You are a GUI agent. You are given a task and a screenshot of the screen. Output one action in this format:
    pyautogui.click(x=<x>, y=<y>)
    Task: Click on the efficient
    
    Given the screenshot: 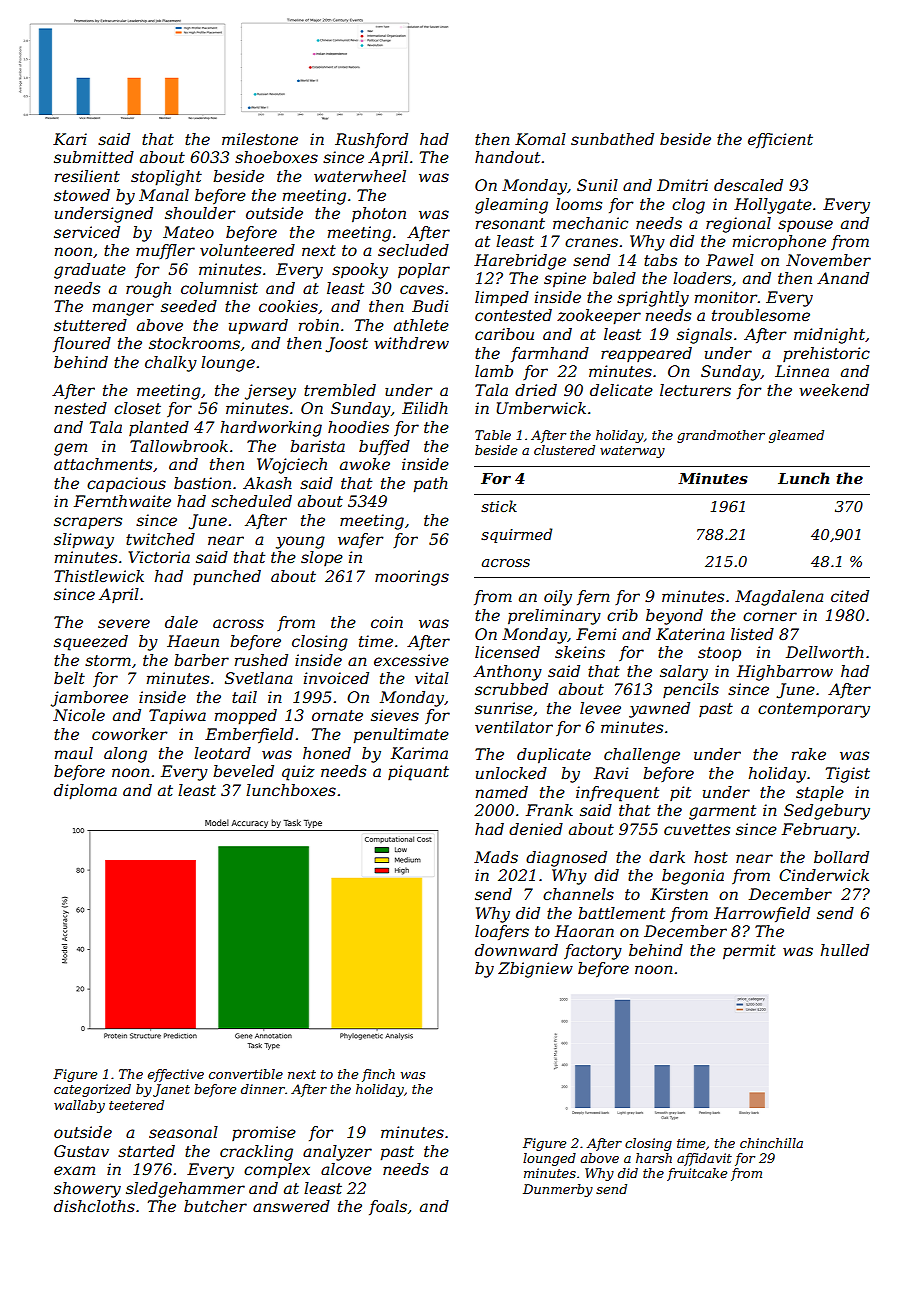 What is the action you would take?
    pyautogui.click(x=780, y=140)
